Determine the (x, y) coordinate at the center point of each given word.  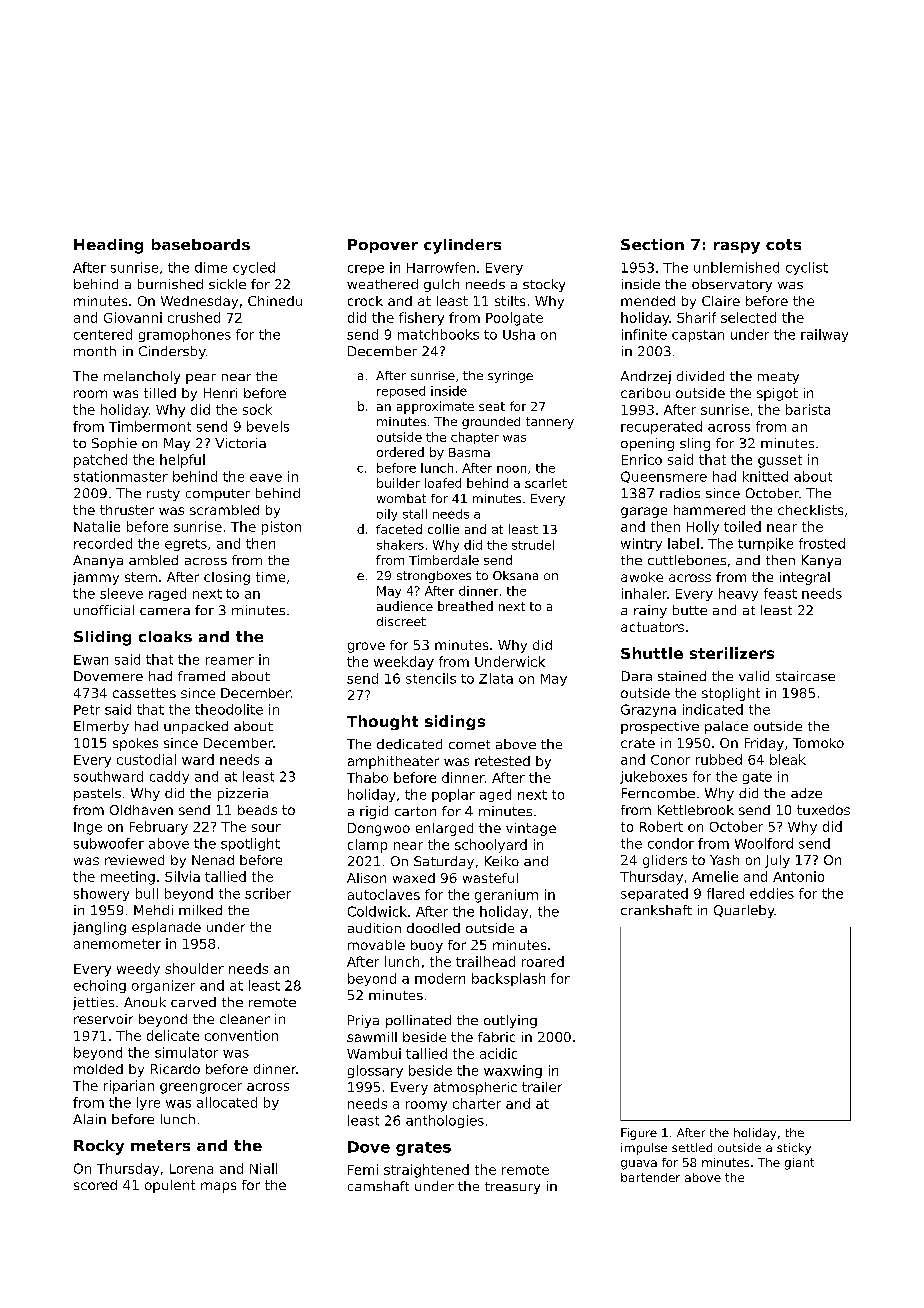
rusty (163, 495)
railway (824, 335)
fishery (421, 319)
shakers (400, 545)
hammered (709, 510)
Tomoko (818, 743)
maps (218, 1187)
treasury (512, 1188)
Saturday (444, 862)
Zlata (496, 678)
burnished (170, 284)
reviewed (134, 860)
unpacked (196, 727)
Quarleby (744, 911)
